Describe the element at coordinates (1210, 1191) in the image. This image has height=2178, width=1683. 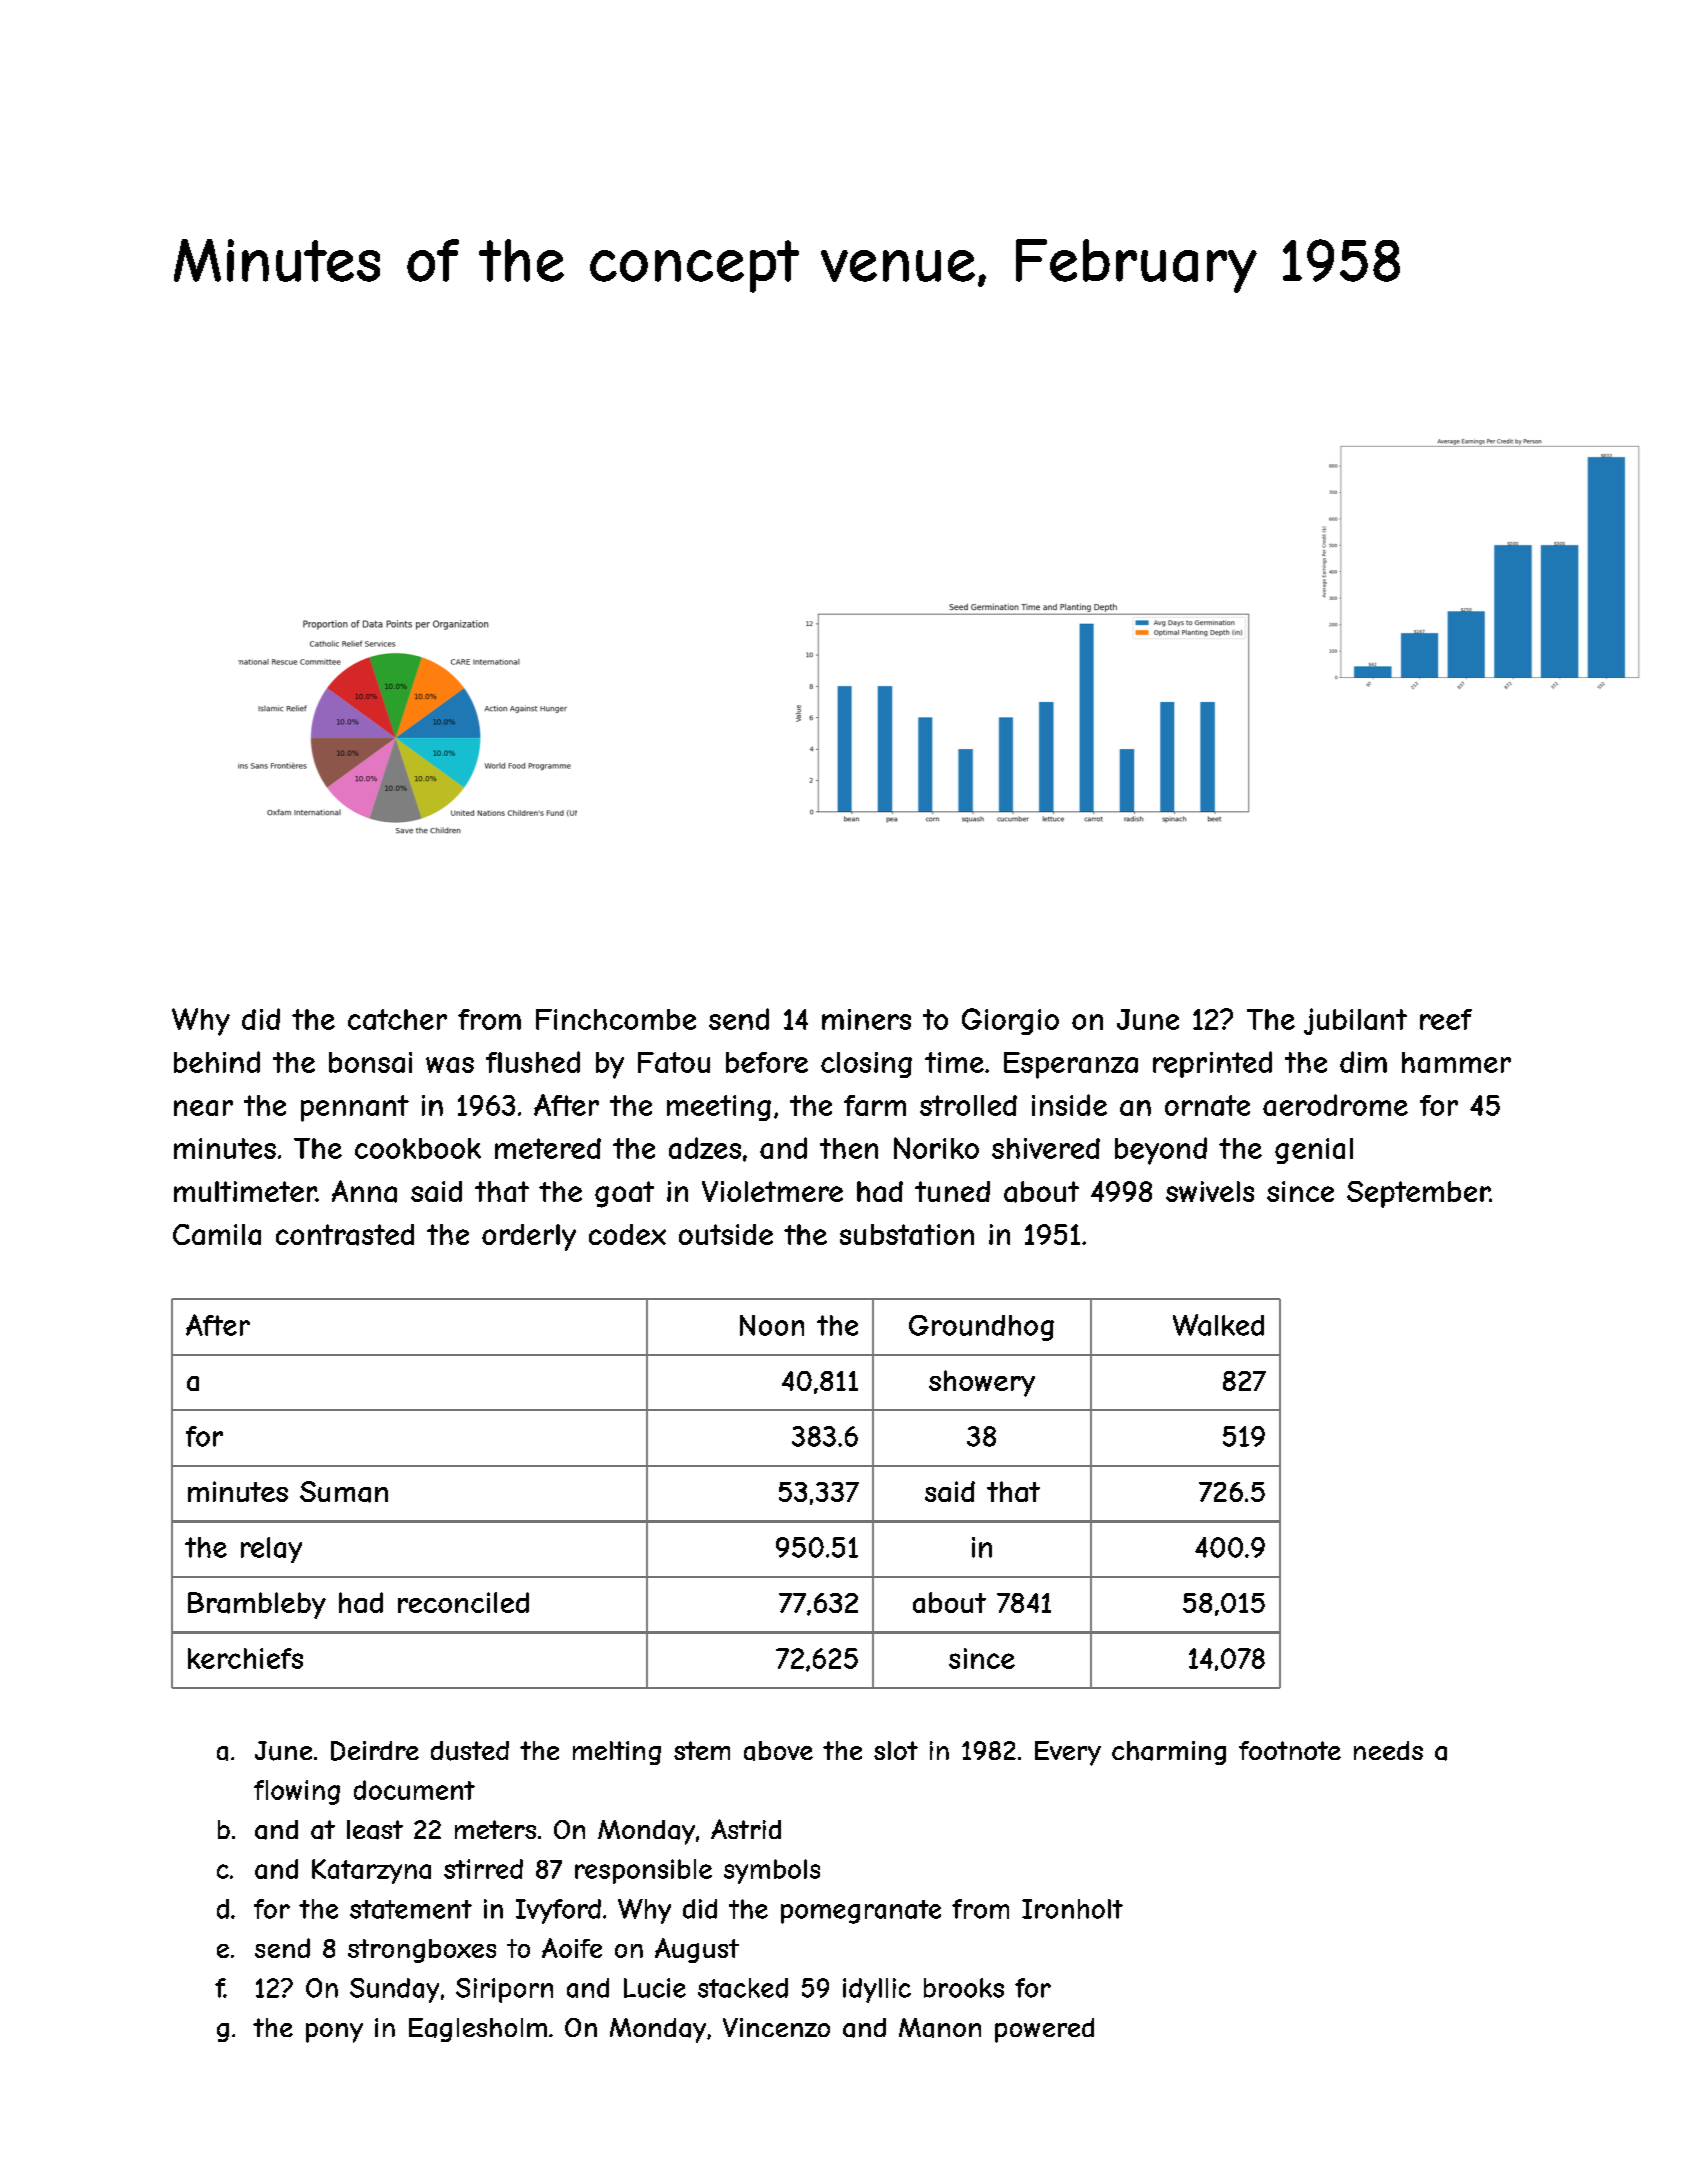
I see `swivels` at that location.
